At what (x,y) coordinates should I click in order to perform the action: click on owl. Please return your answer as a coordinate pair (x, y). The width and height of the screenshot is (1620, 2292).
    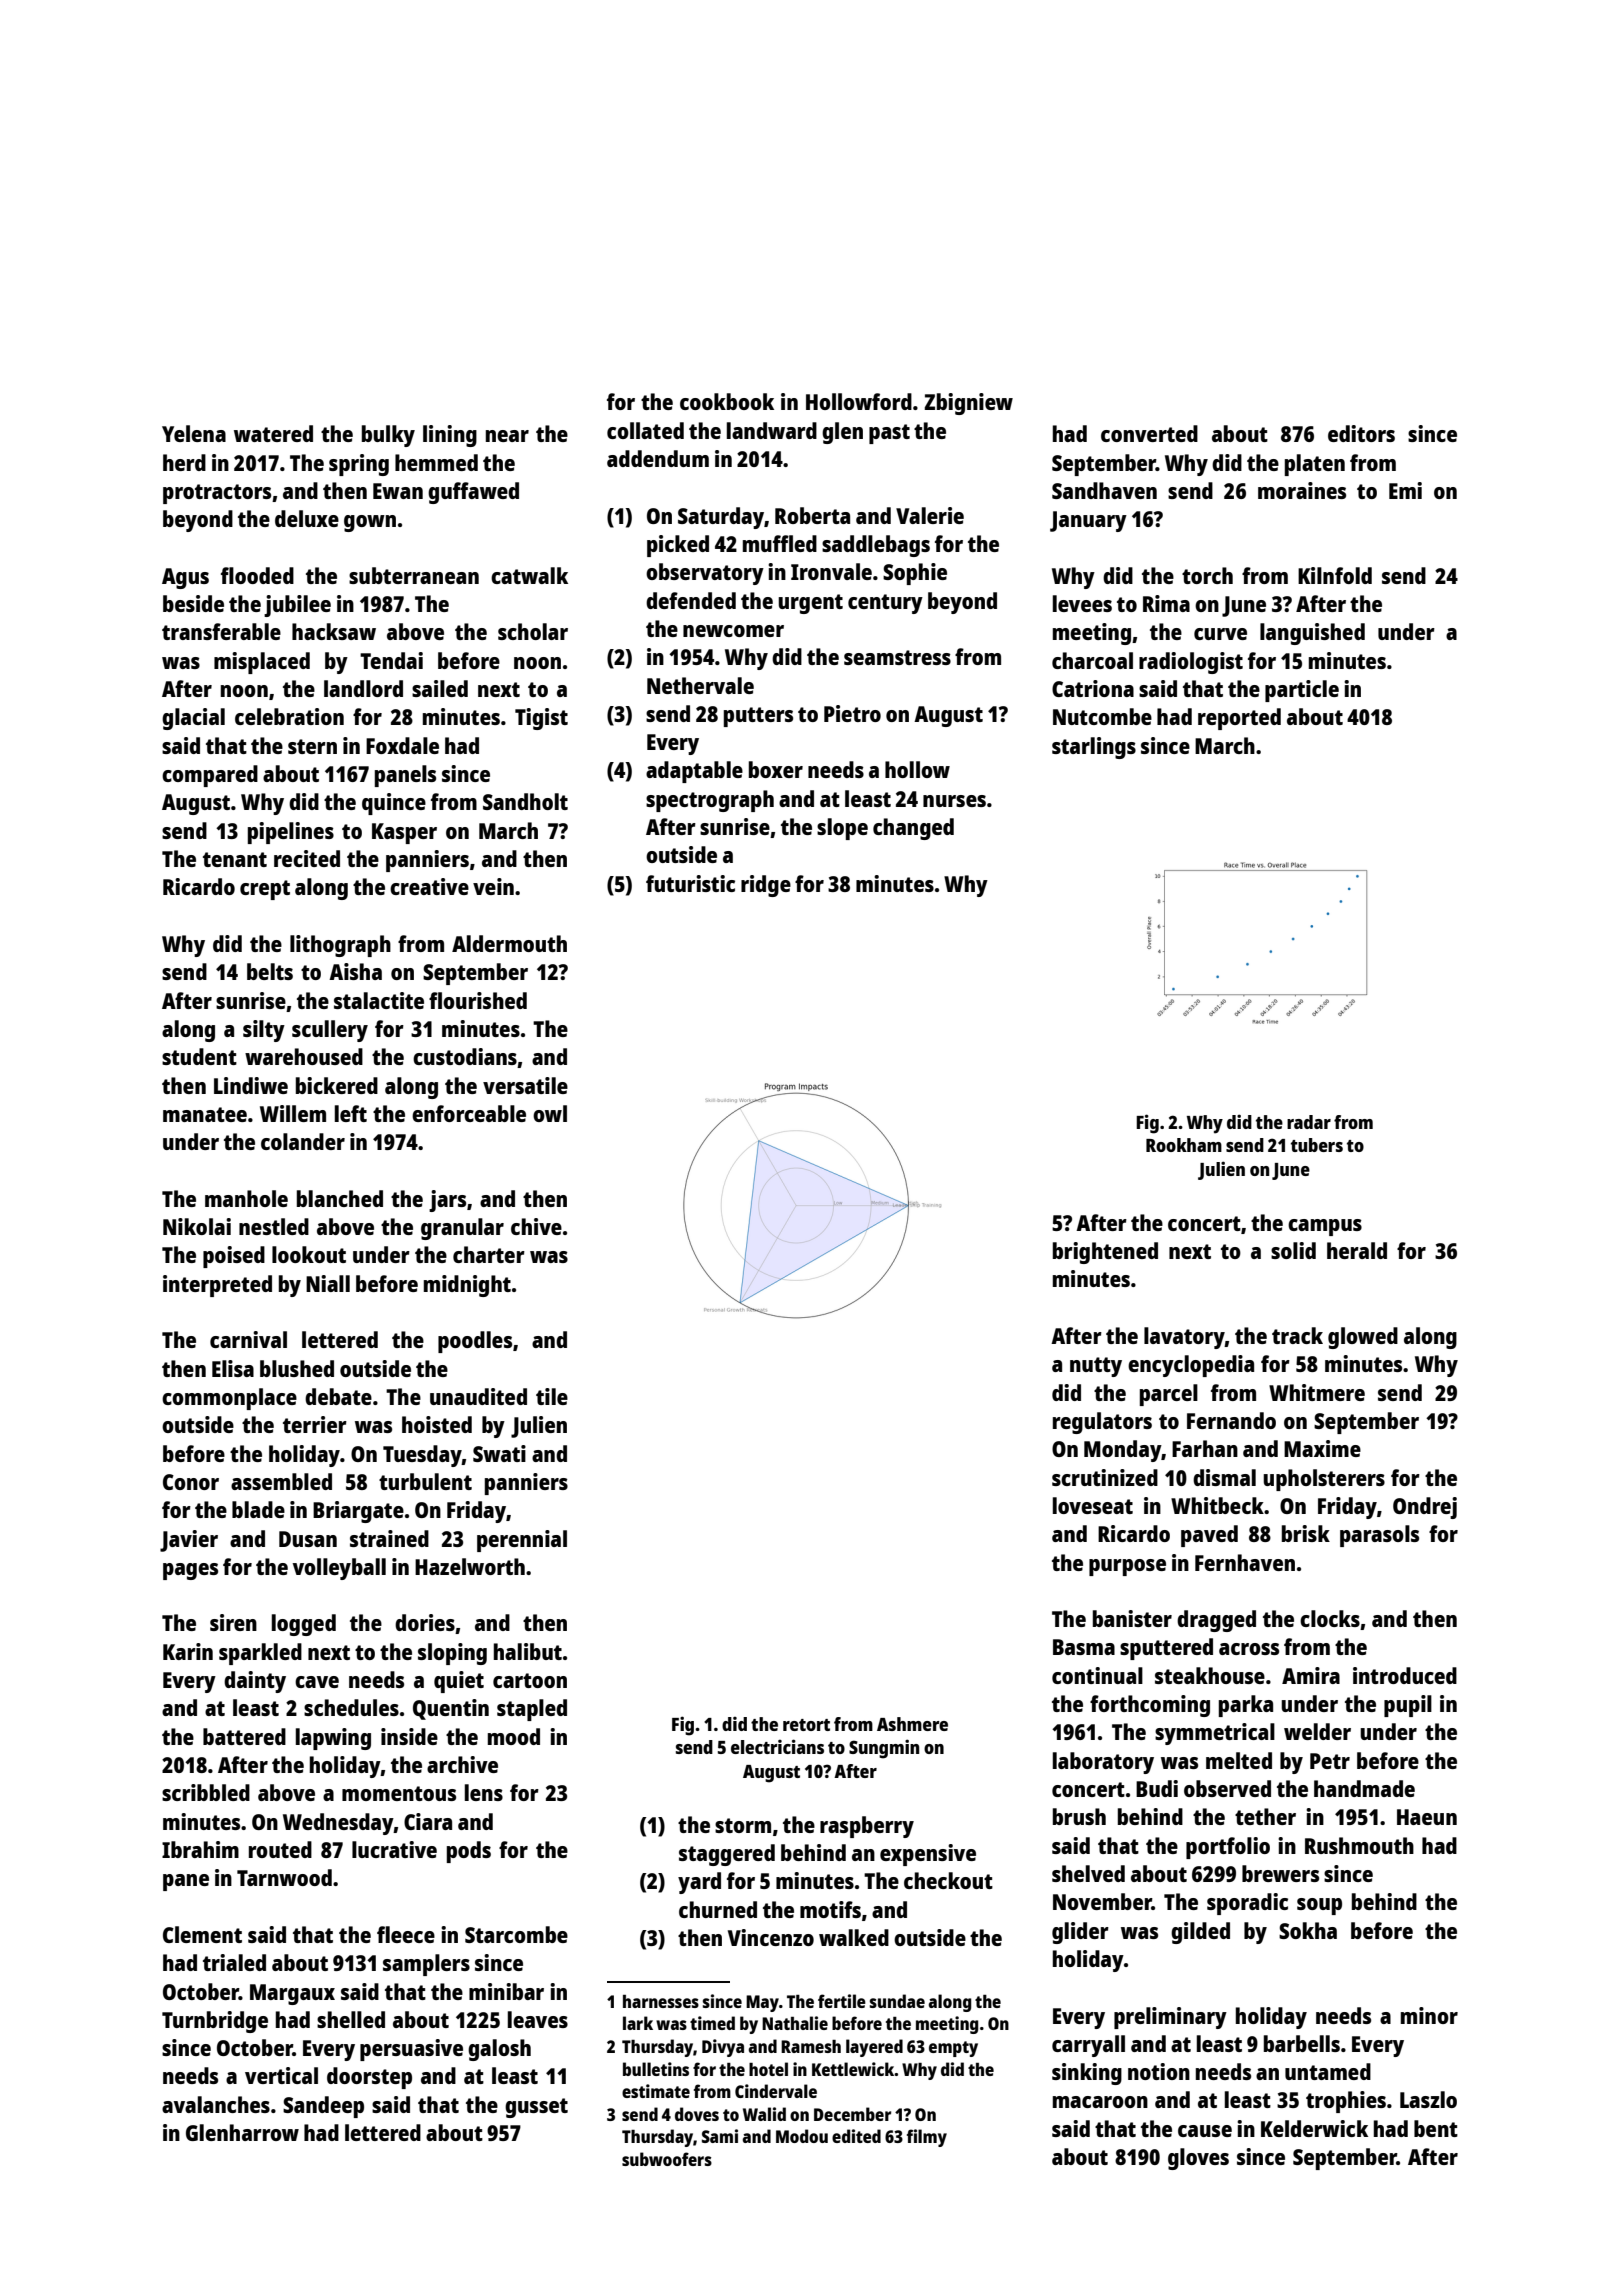
    Looking at the image, I should click on (550, 1113).
